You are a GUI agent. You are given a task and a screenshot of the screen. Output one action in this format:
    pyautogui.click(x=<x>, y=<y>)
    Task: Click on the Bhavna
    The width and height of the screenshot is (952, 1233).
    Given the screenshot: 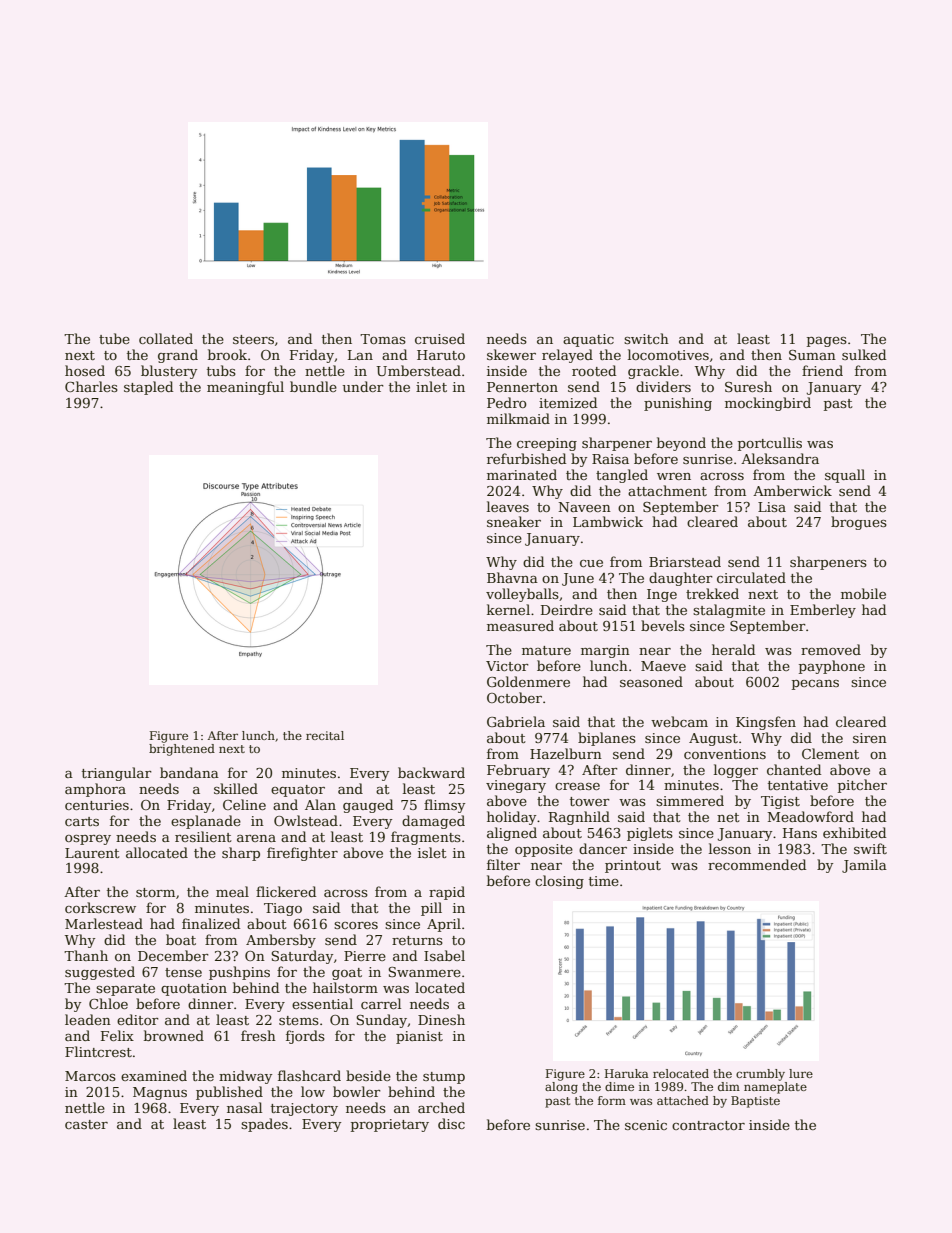 What is the action you would take?
    pyautogui.click(x=512, y=577)
